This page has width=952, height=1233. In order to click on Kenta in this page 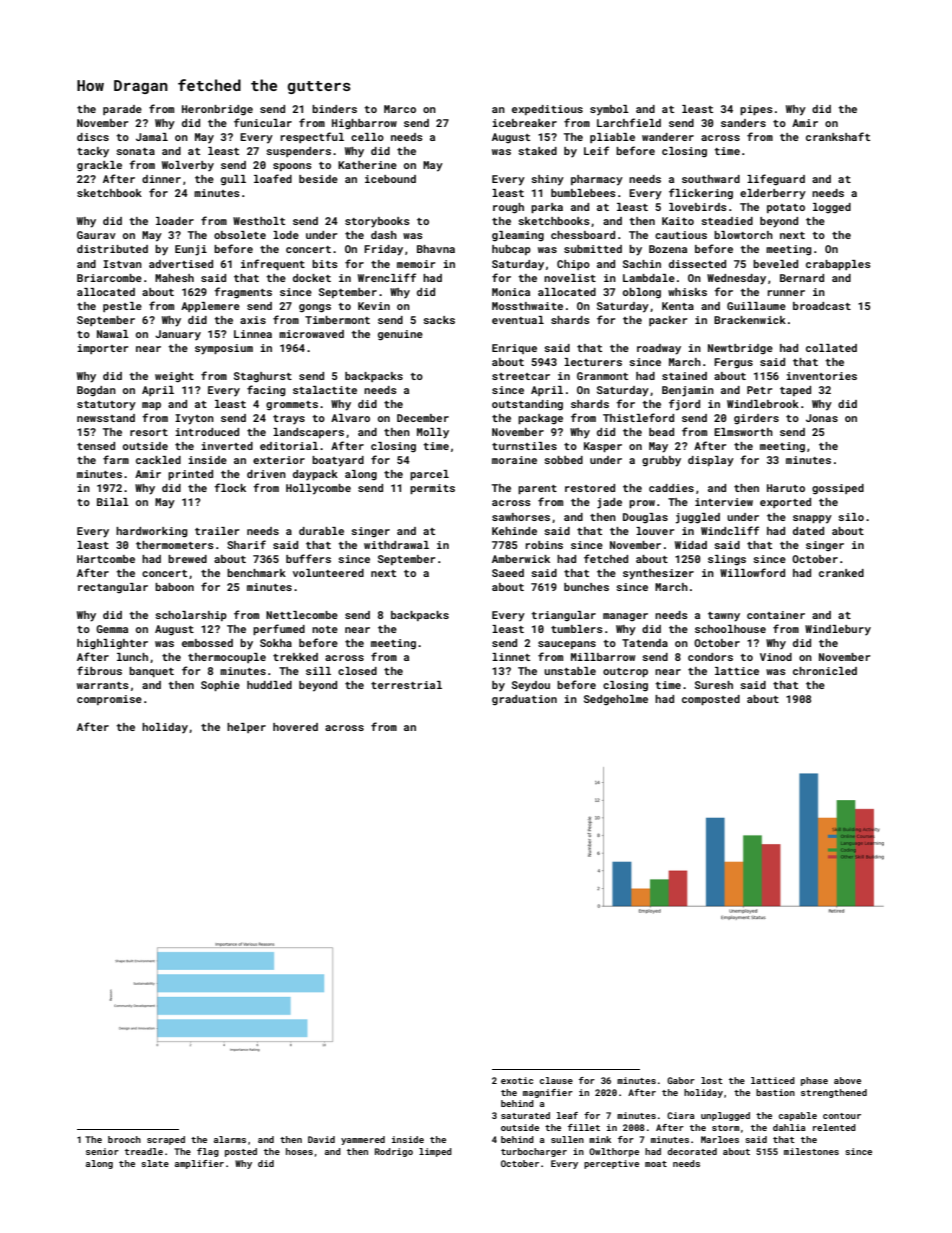, I will do `click(678, 306)`.
